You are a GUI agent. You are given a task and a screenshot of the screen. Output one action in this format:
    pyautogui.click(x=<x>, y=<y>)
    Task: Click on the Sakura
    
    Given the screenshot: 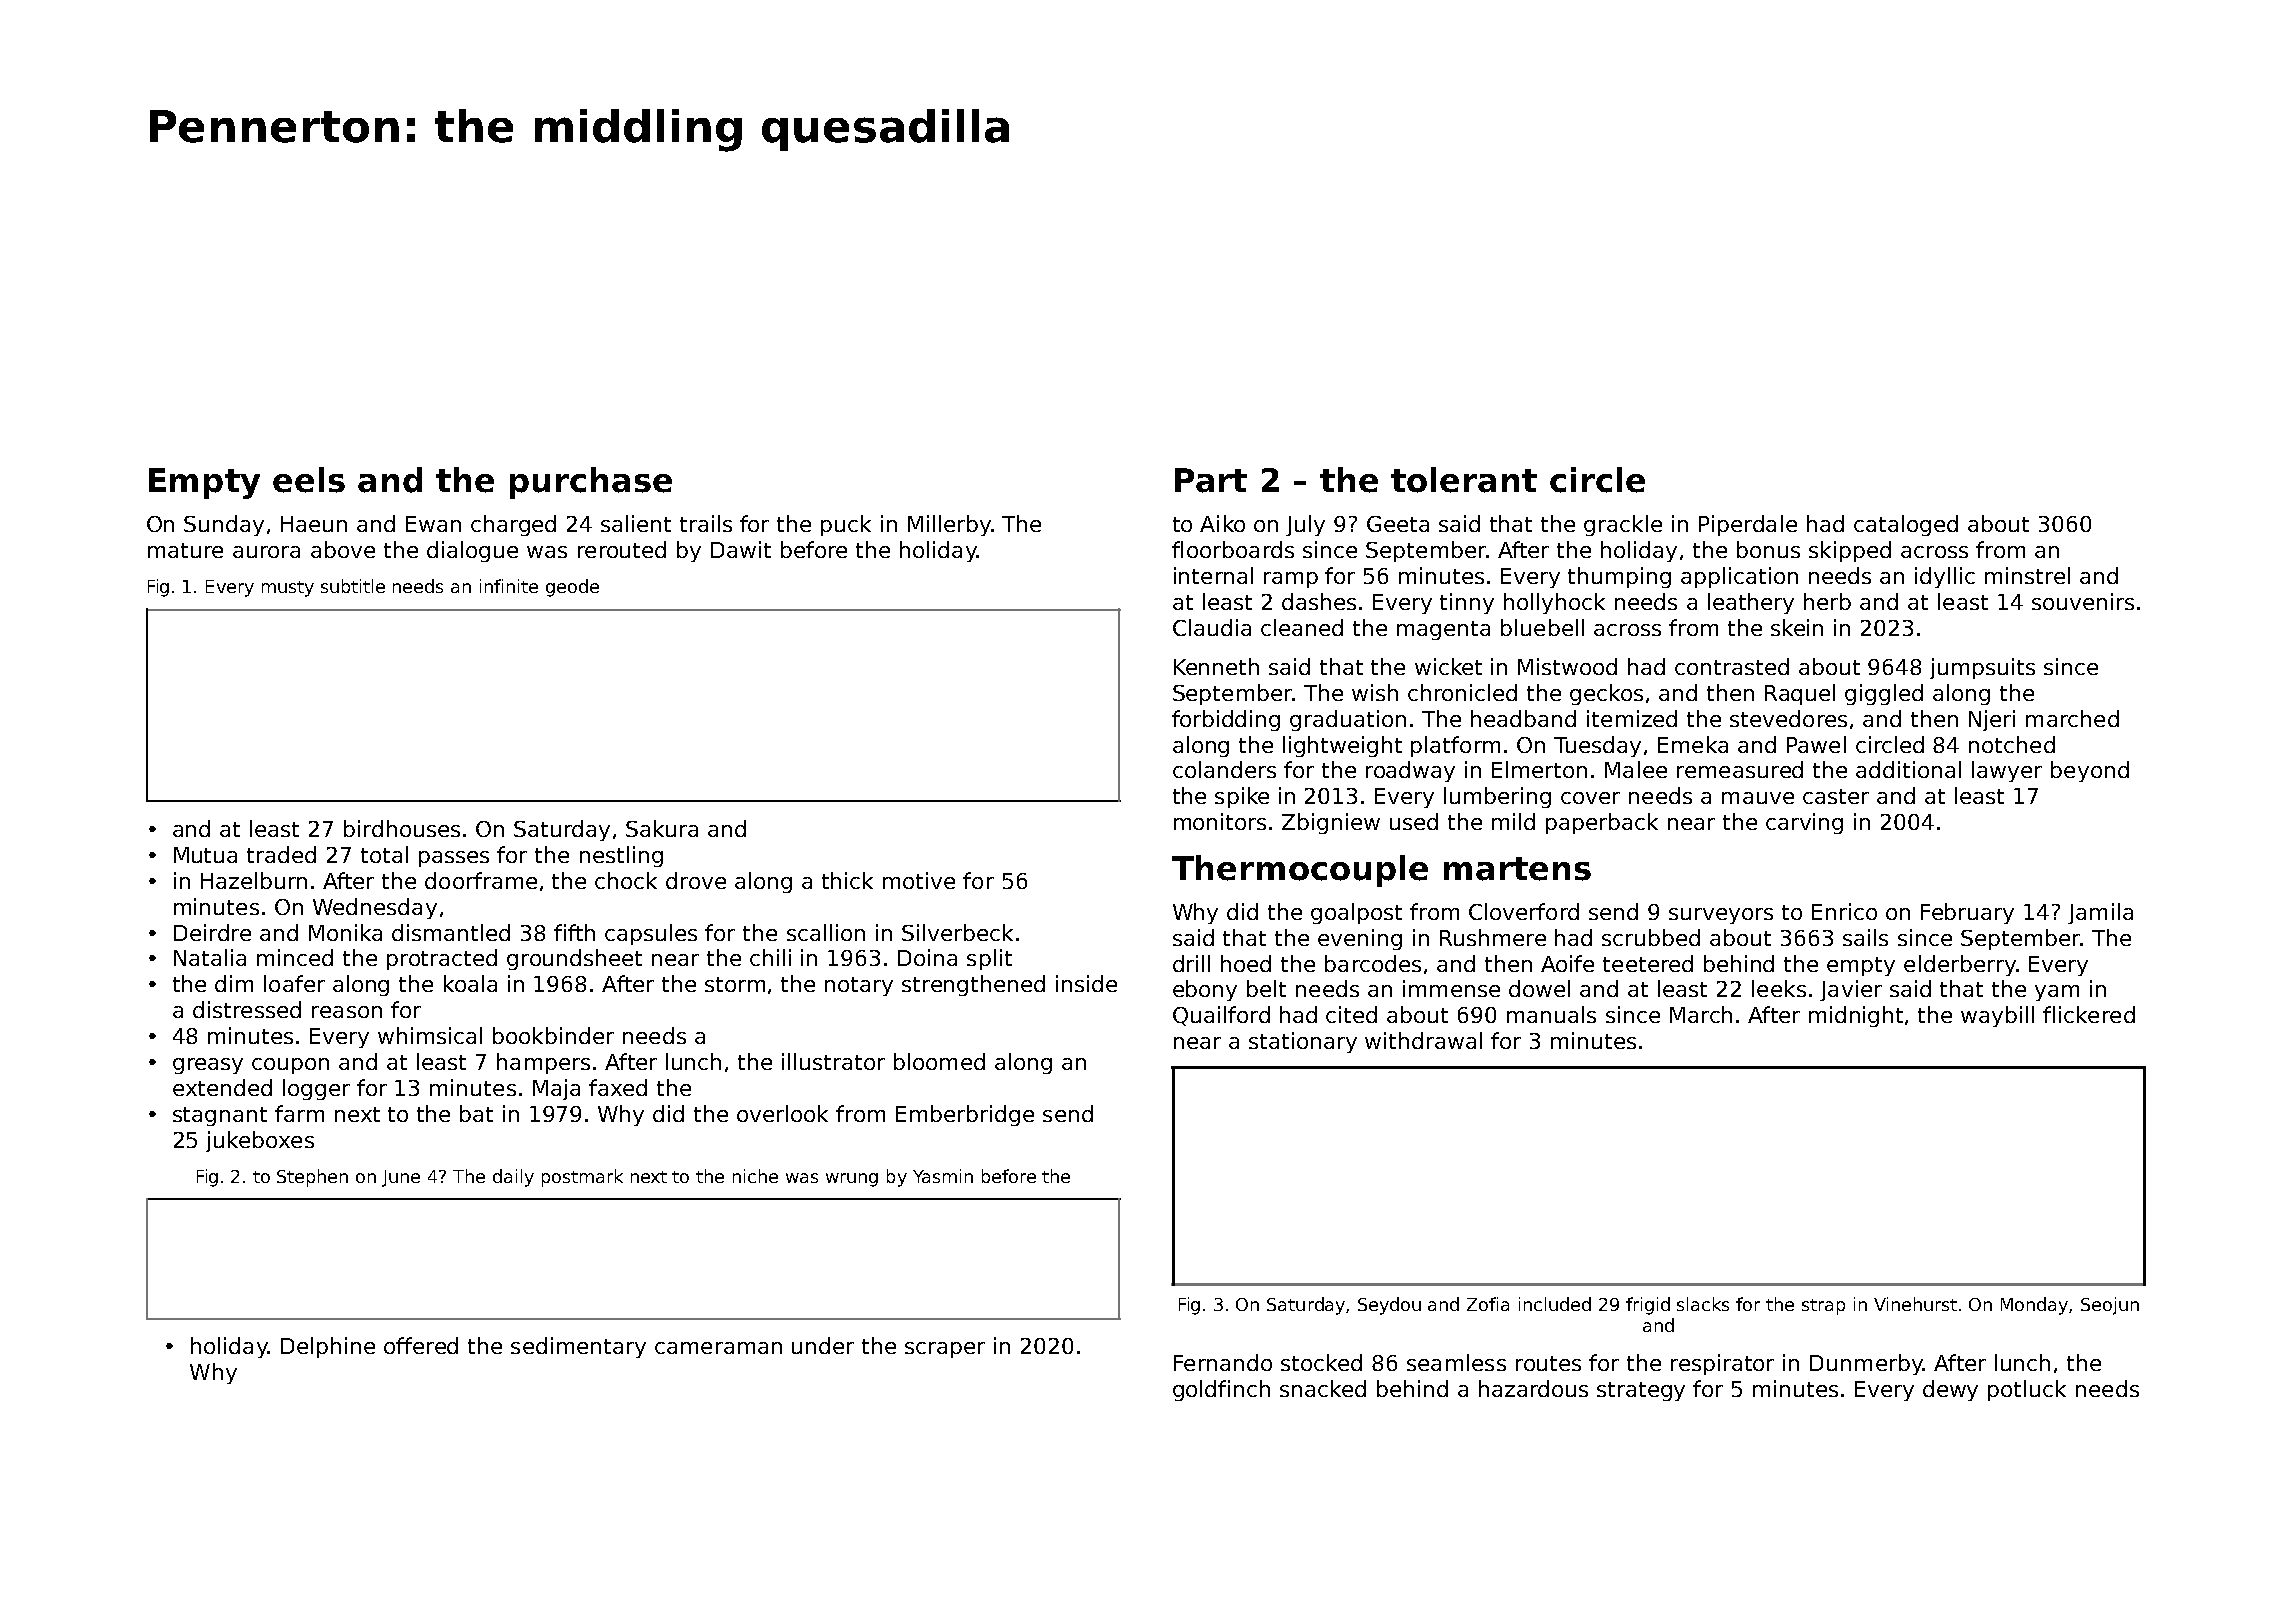 What is the action you would take?
    pyautogui.click(x=662, y=828)
